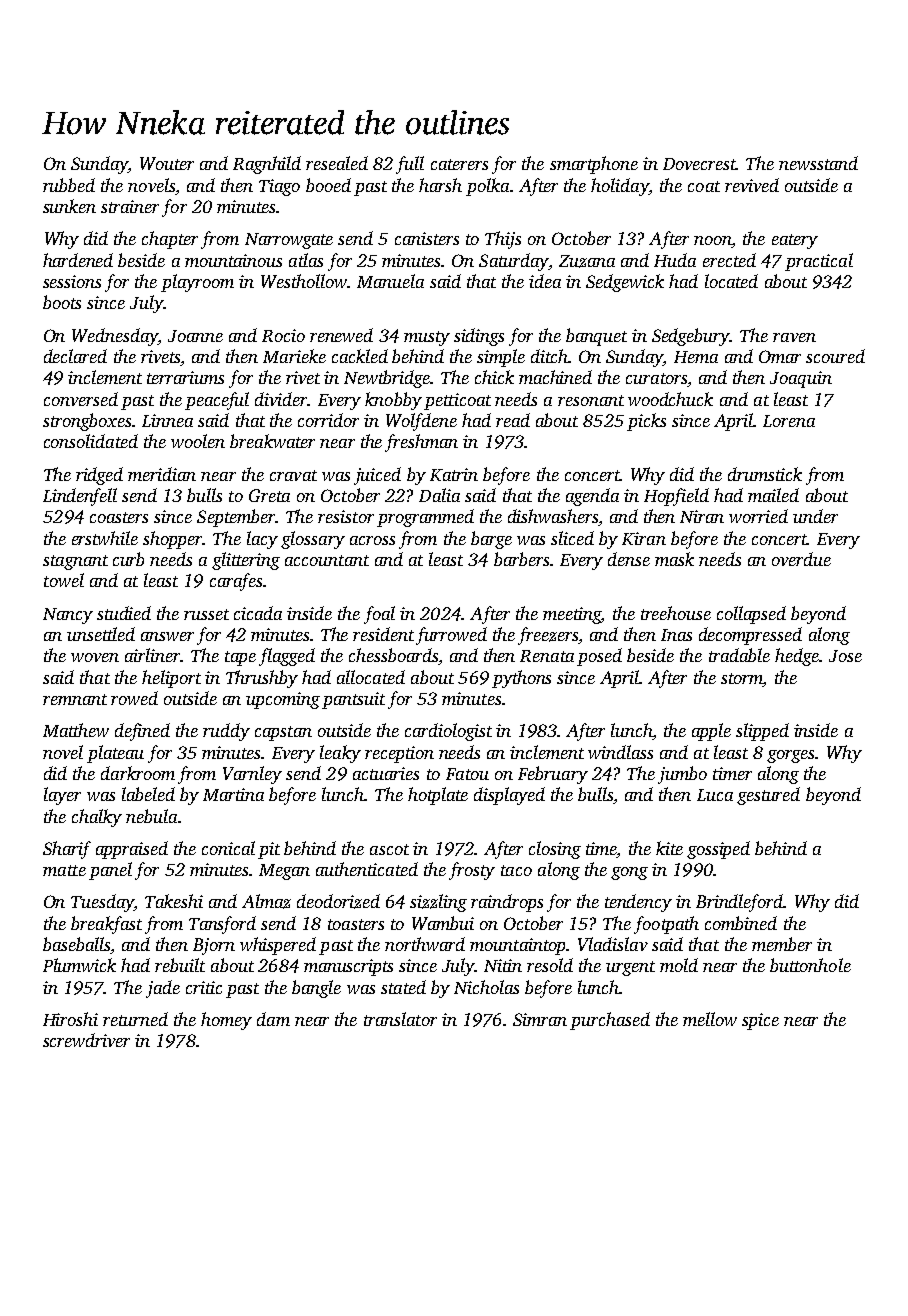 The image size is (908, 1316). What do you see at coordinates (699, 164) in the image?
I see `Dovecrest` at bounding box center [699, 164].
